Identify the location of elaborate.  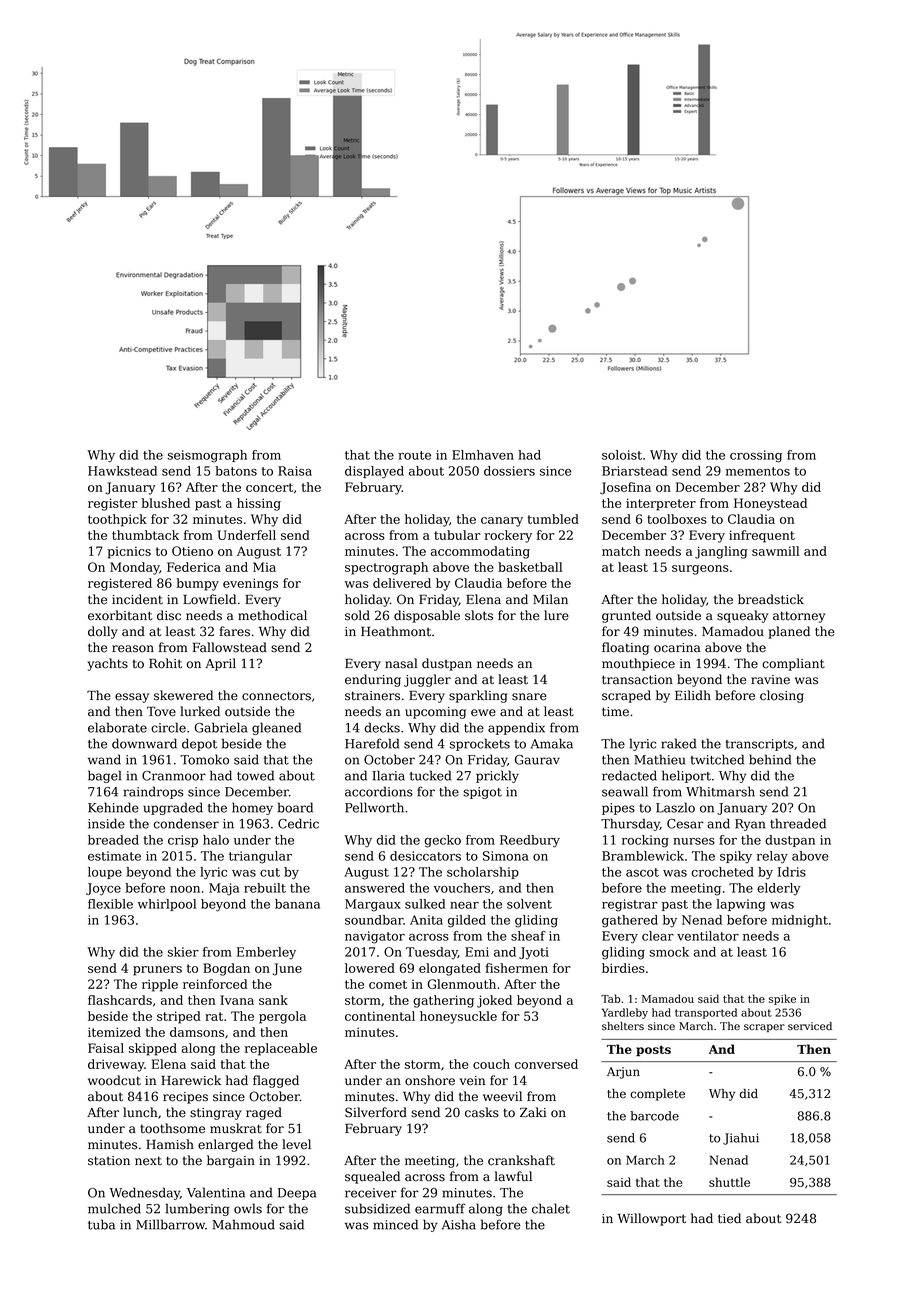
(117, 727).
